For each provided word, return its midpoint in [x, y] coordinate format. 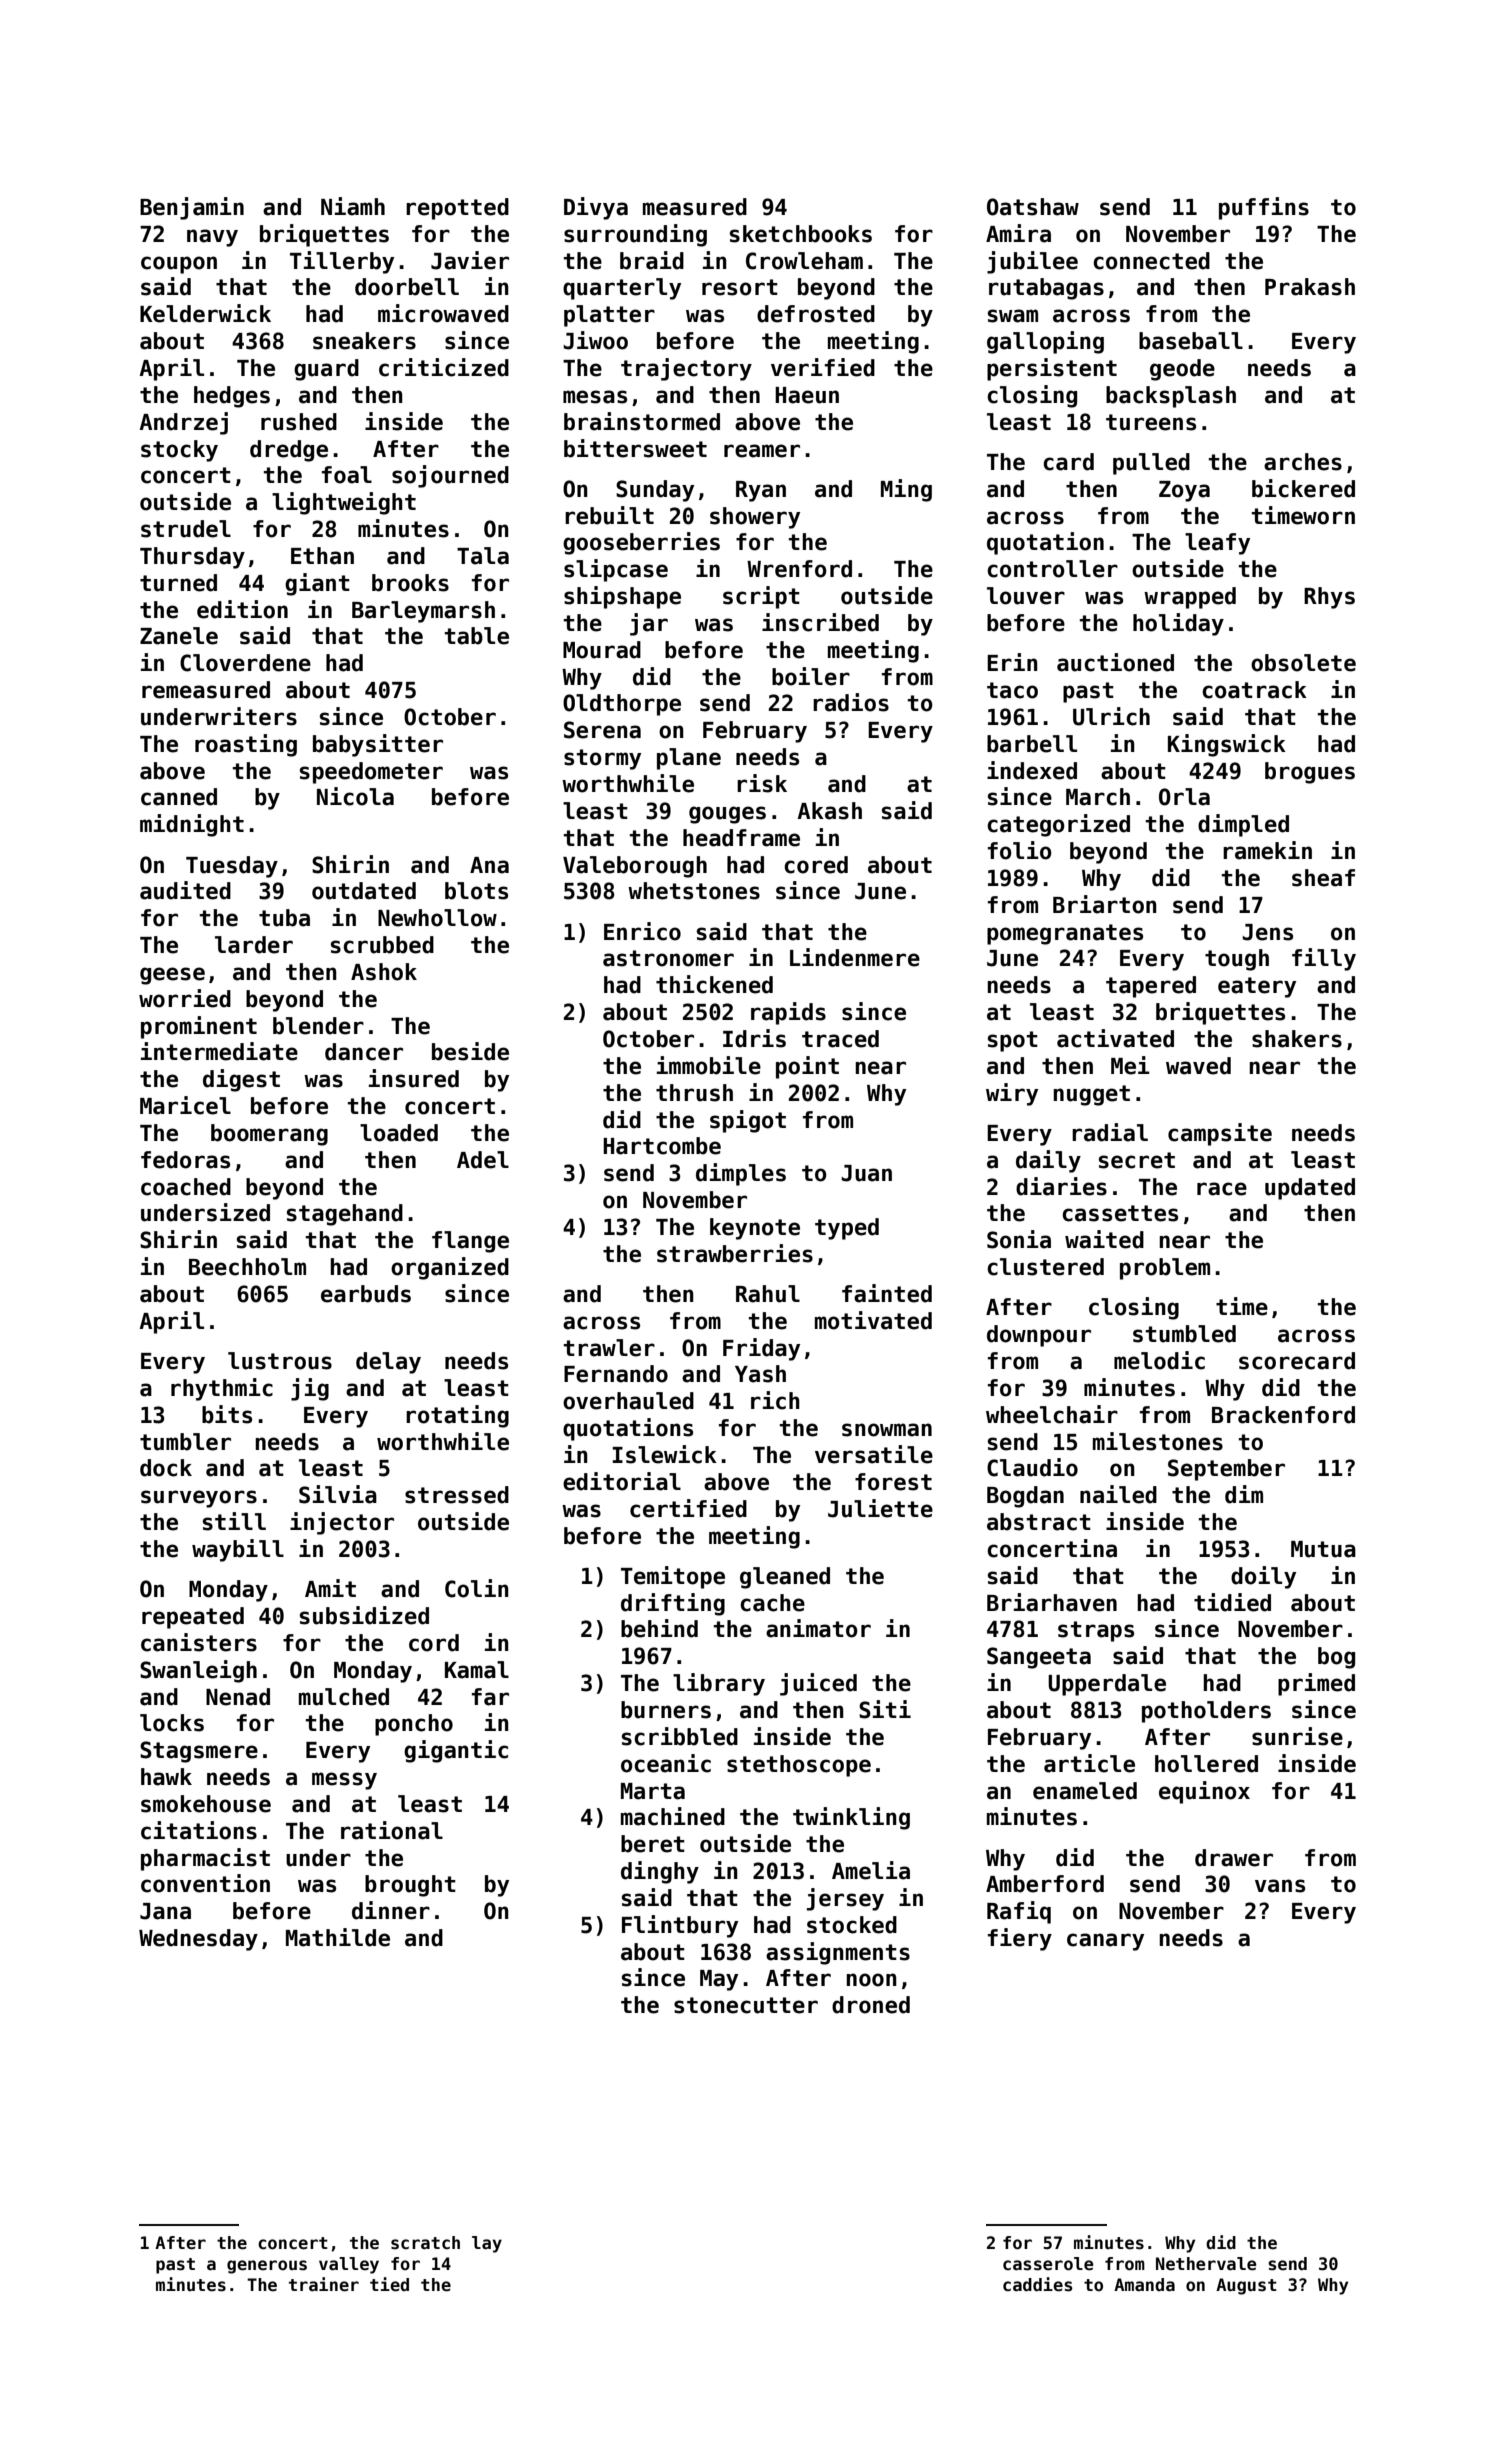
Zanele [179, 636]
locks [172, 1723]
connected [1151, 261]
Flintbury [680, 1926]
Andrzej [183, 423]
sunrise [1297, 1736]
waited [1104, 1239]
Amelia [871, 1870]
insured [414, 1078]
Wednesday [198, 1940]
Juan [866, 1173]
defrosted [816, 314]
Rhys [1329, 598]
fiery [1020, 1939]
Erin [1012, 662]
